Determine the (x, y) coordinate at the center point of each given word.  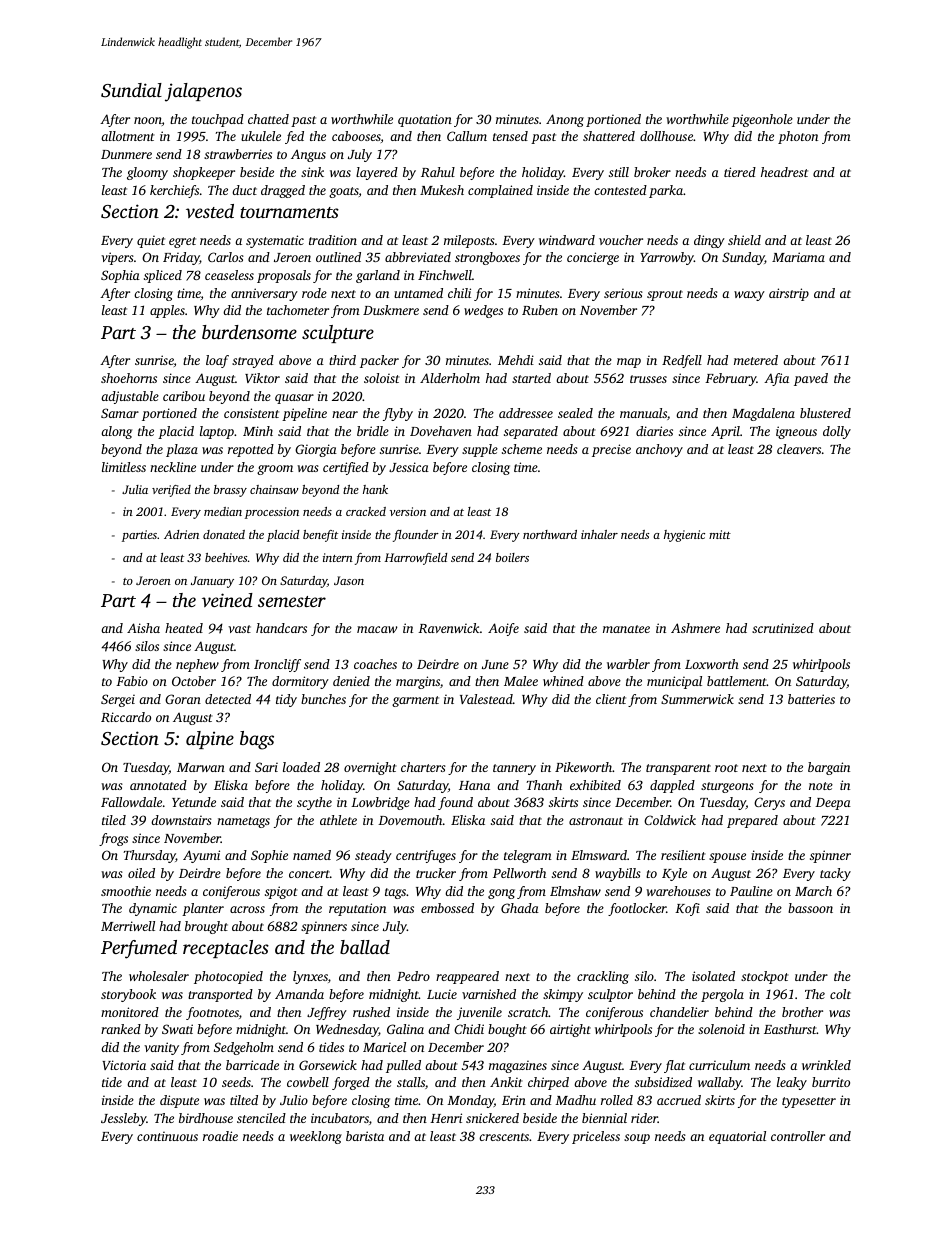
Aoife (503, 629)
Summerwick (697, 699)
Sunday (743, 258)
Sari (266, 767)
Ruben (540, 310)
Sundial (131, 90)
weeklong (316, 1137)
